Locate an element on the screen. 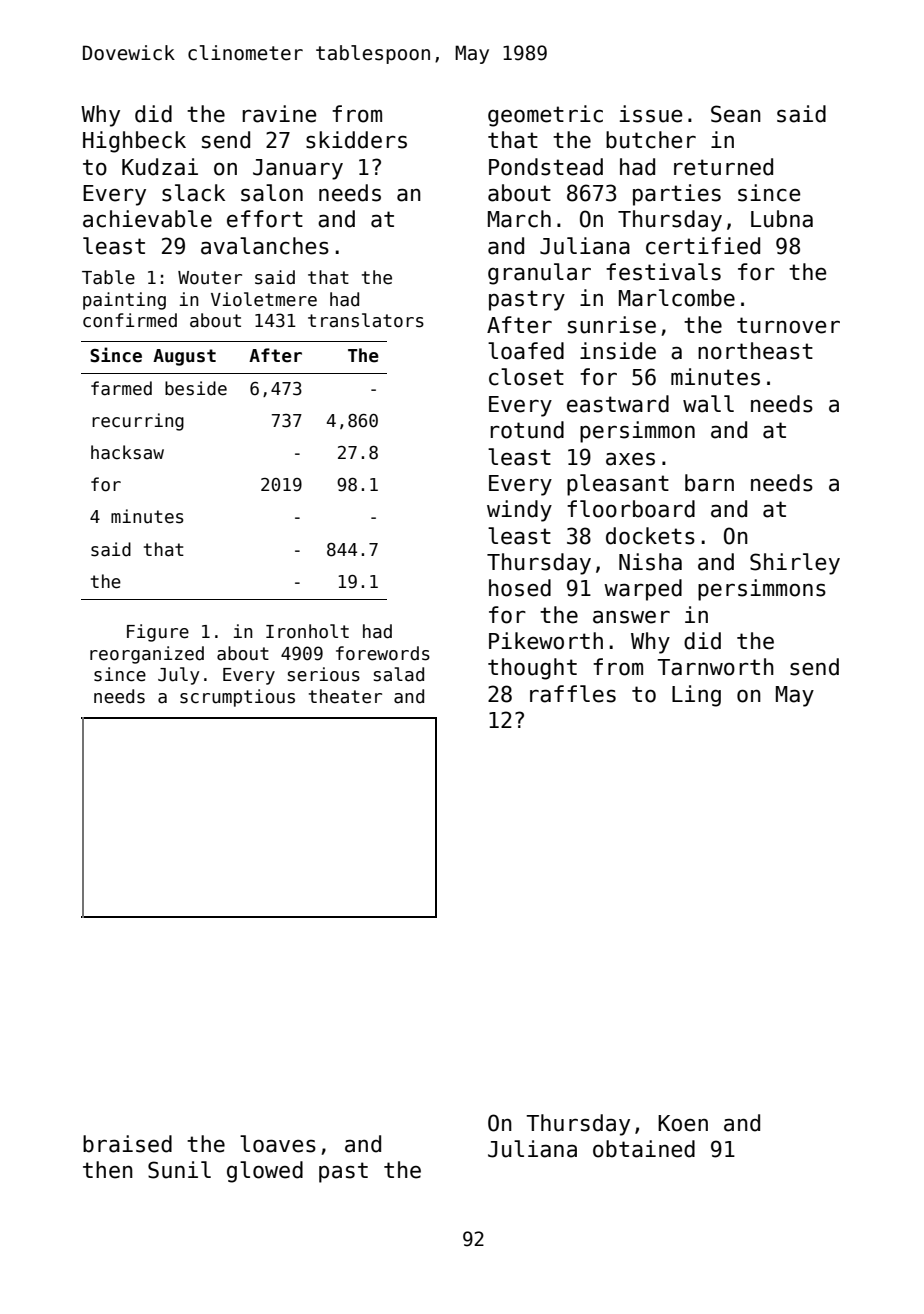  barn is located at coordinates (709, 483).
